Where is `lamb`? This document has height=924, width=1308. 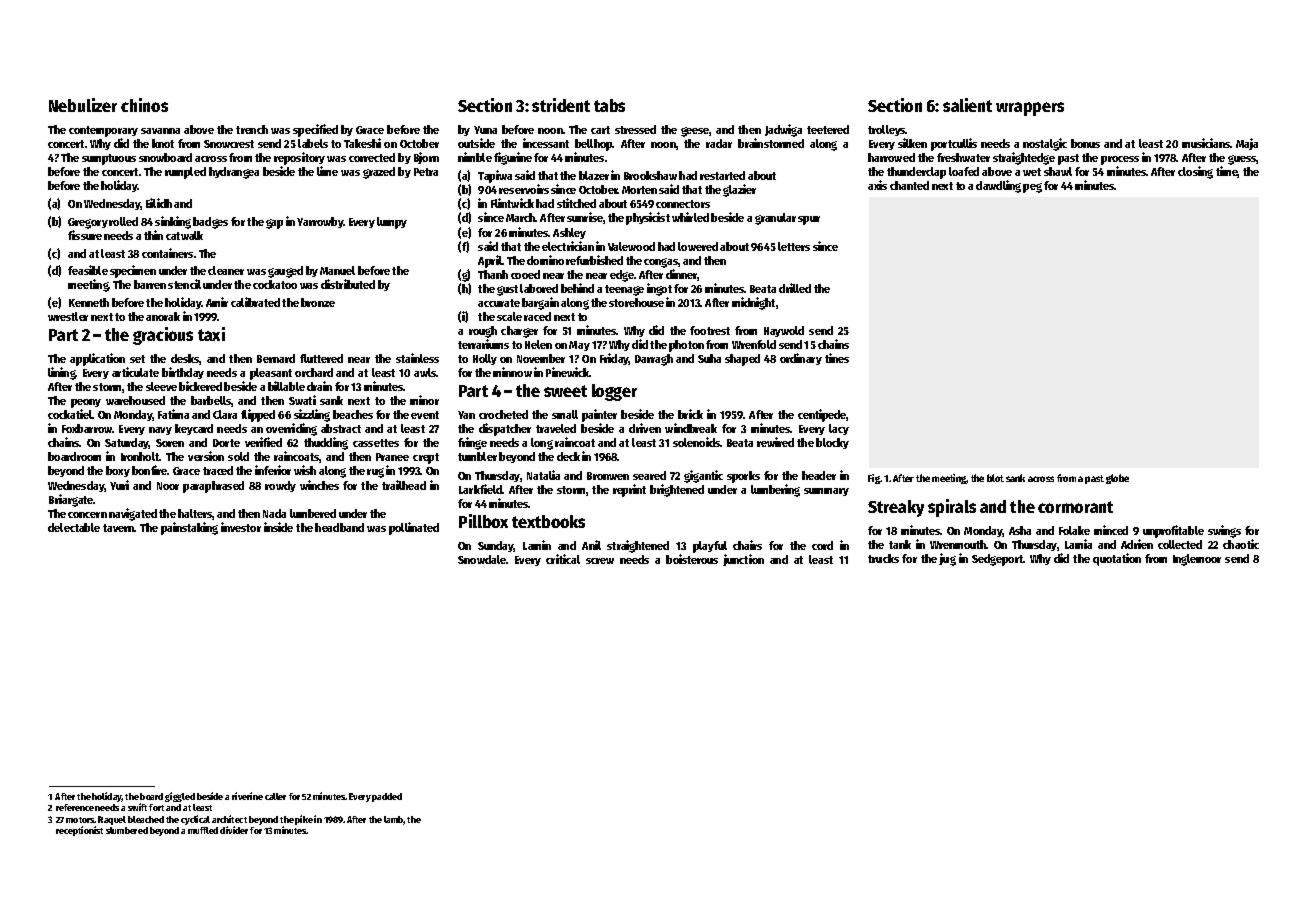 lamb is located at coordinates (394, 820).
